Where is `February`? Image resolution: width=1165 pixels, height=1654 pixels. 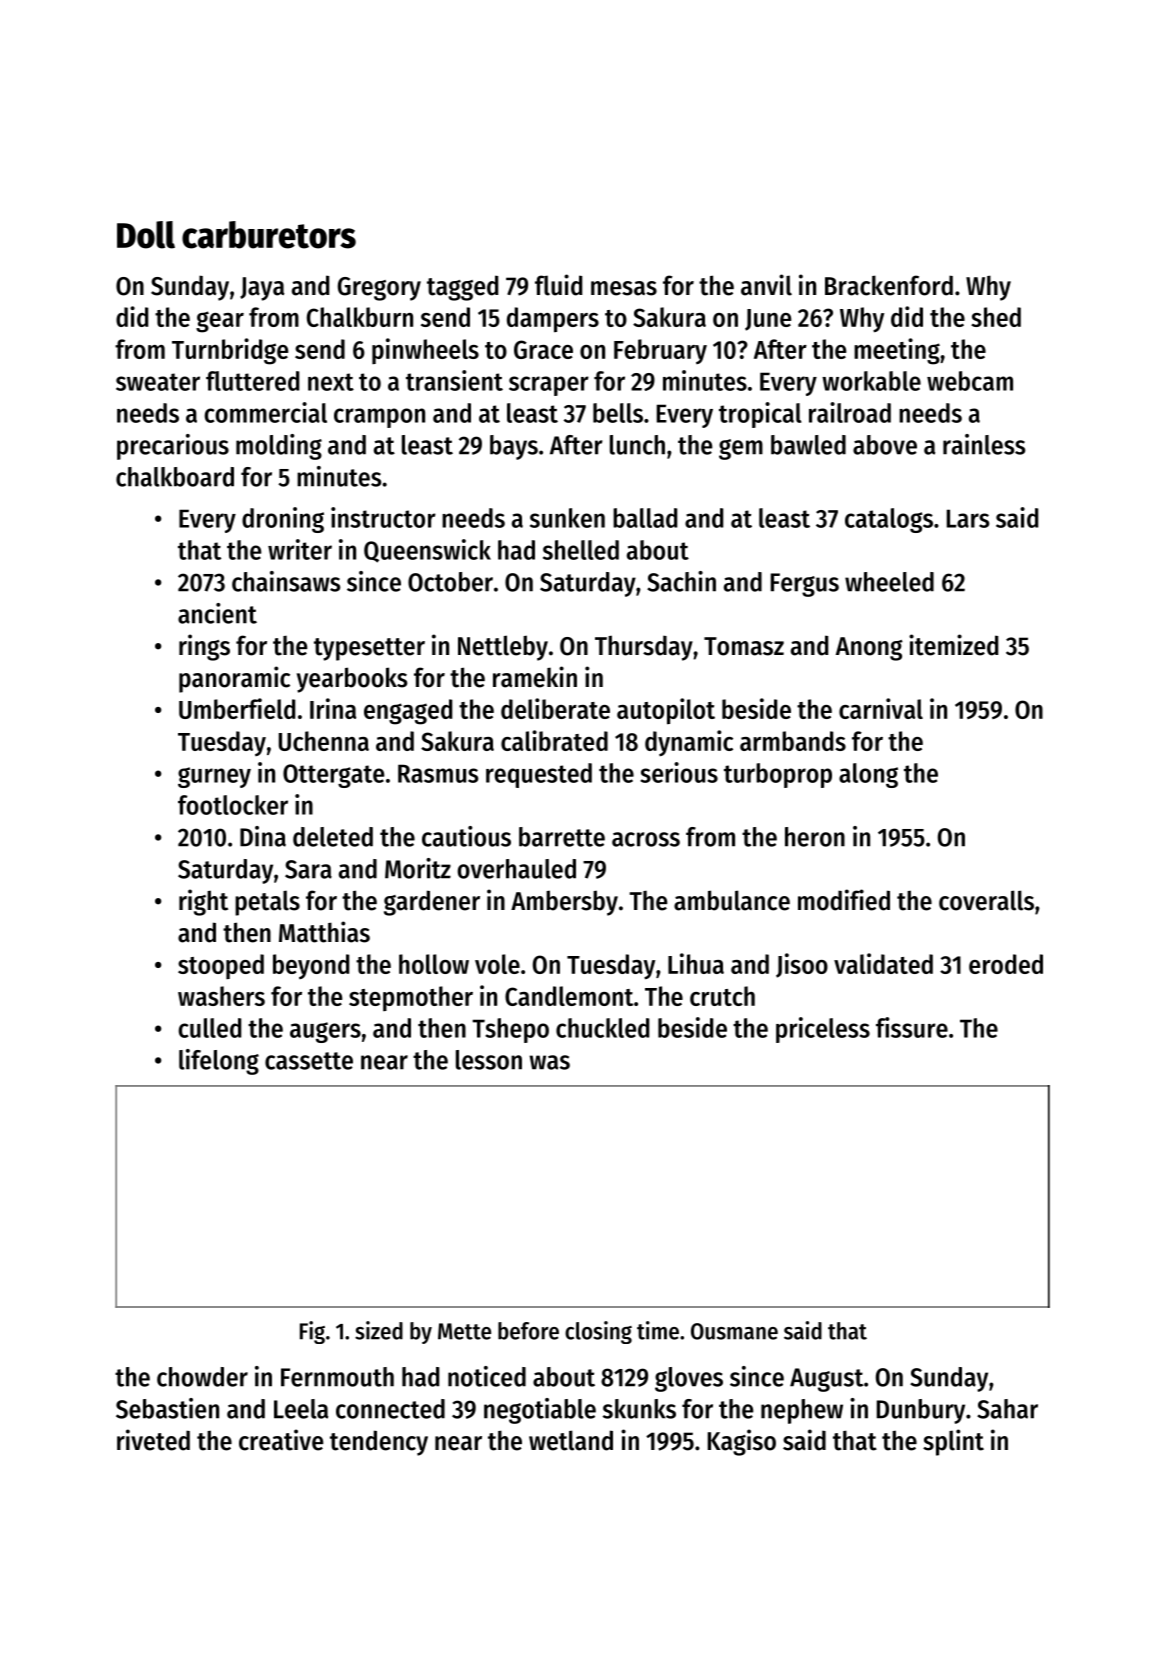
February is located at coordinates (660, 351).
